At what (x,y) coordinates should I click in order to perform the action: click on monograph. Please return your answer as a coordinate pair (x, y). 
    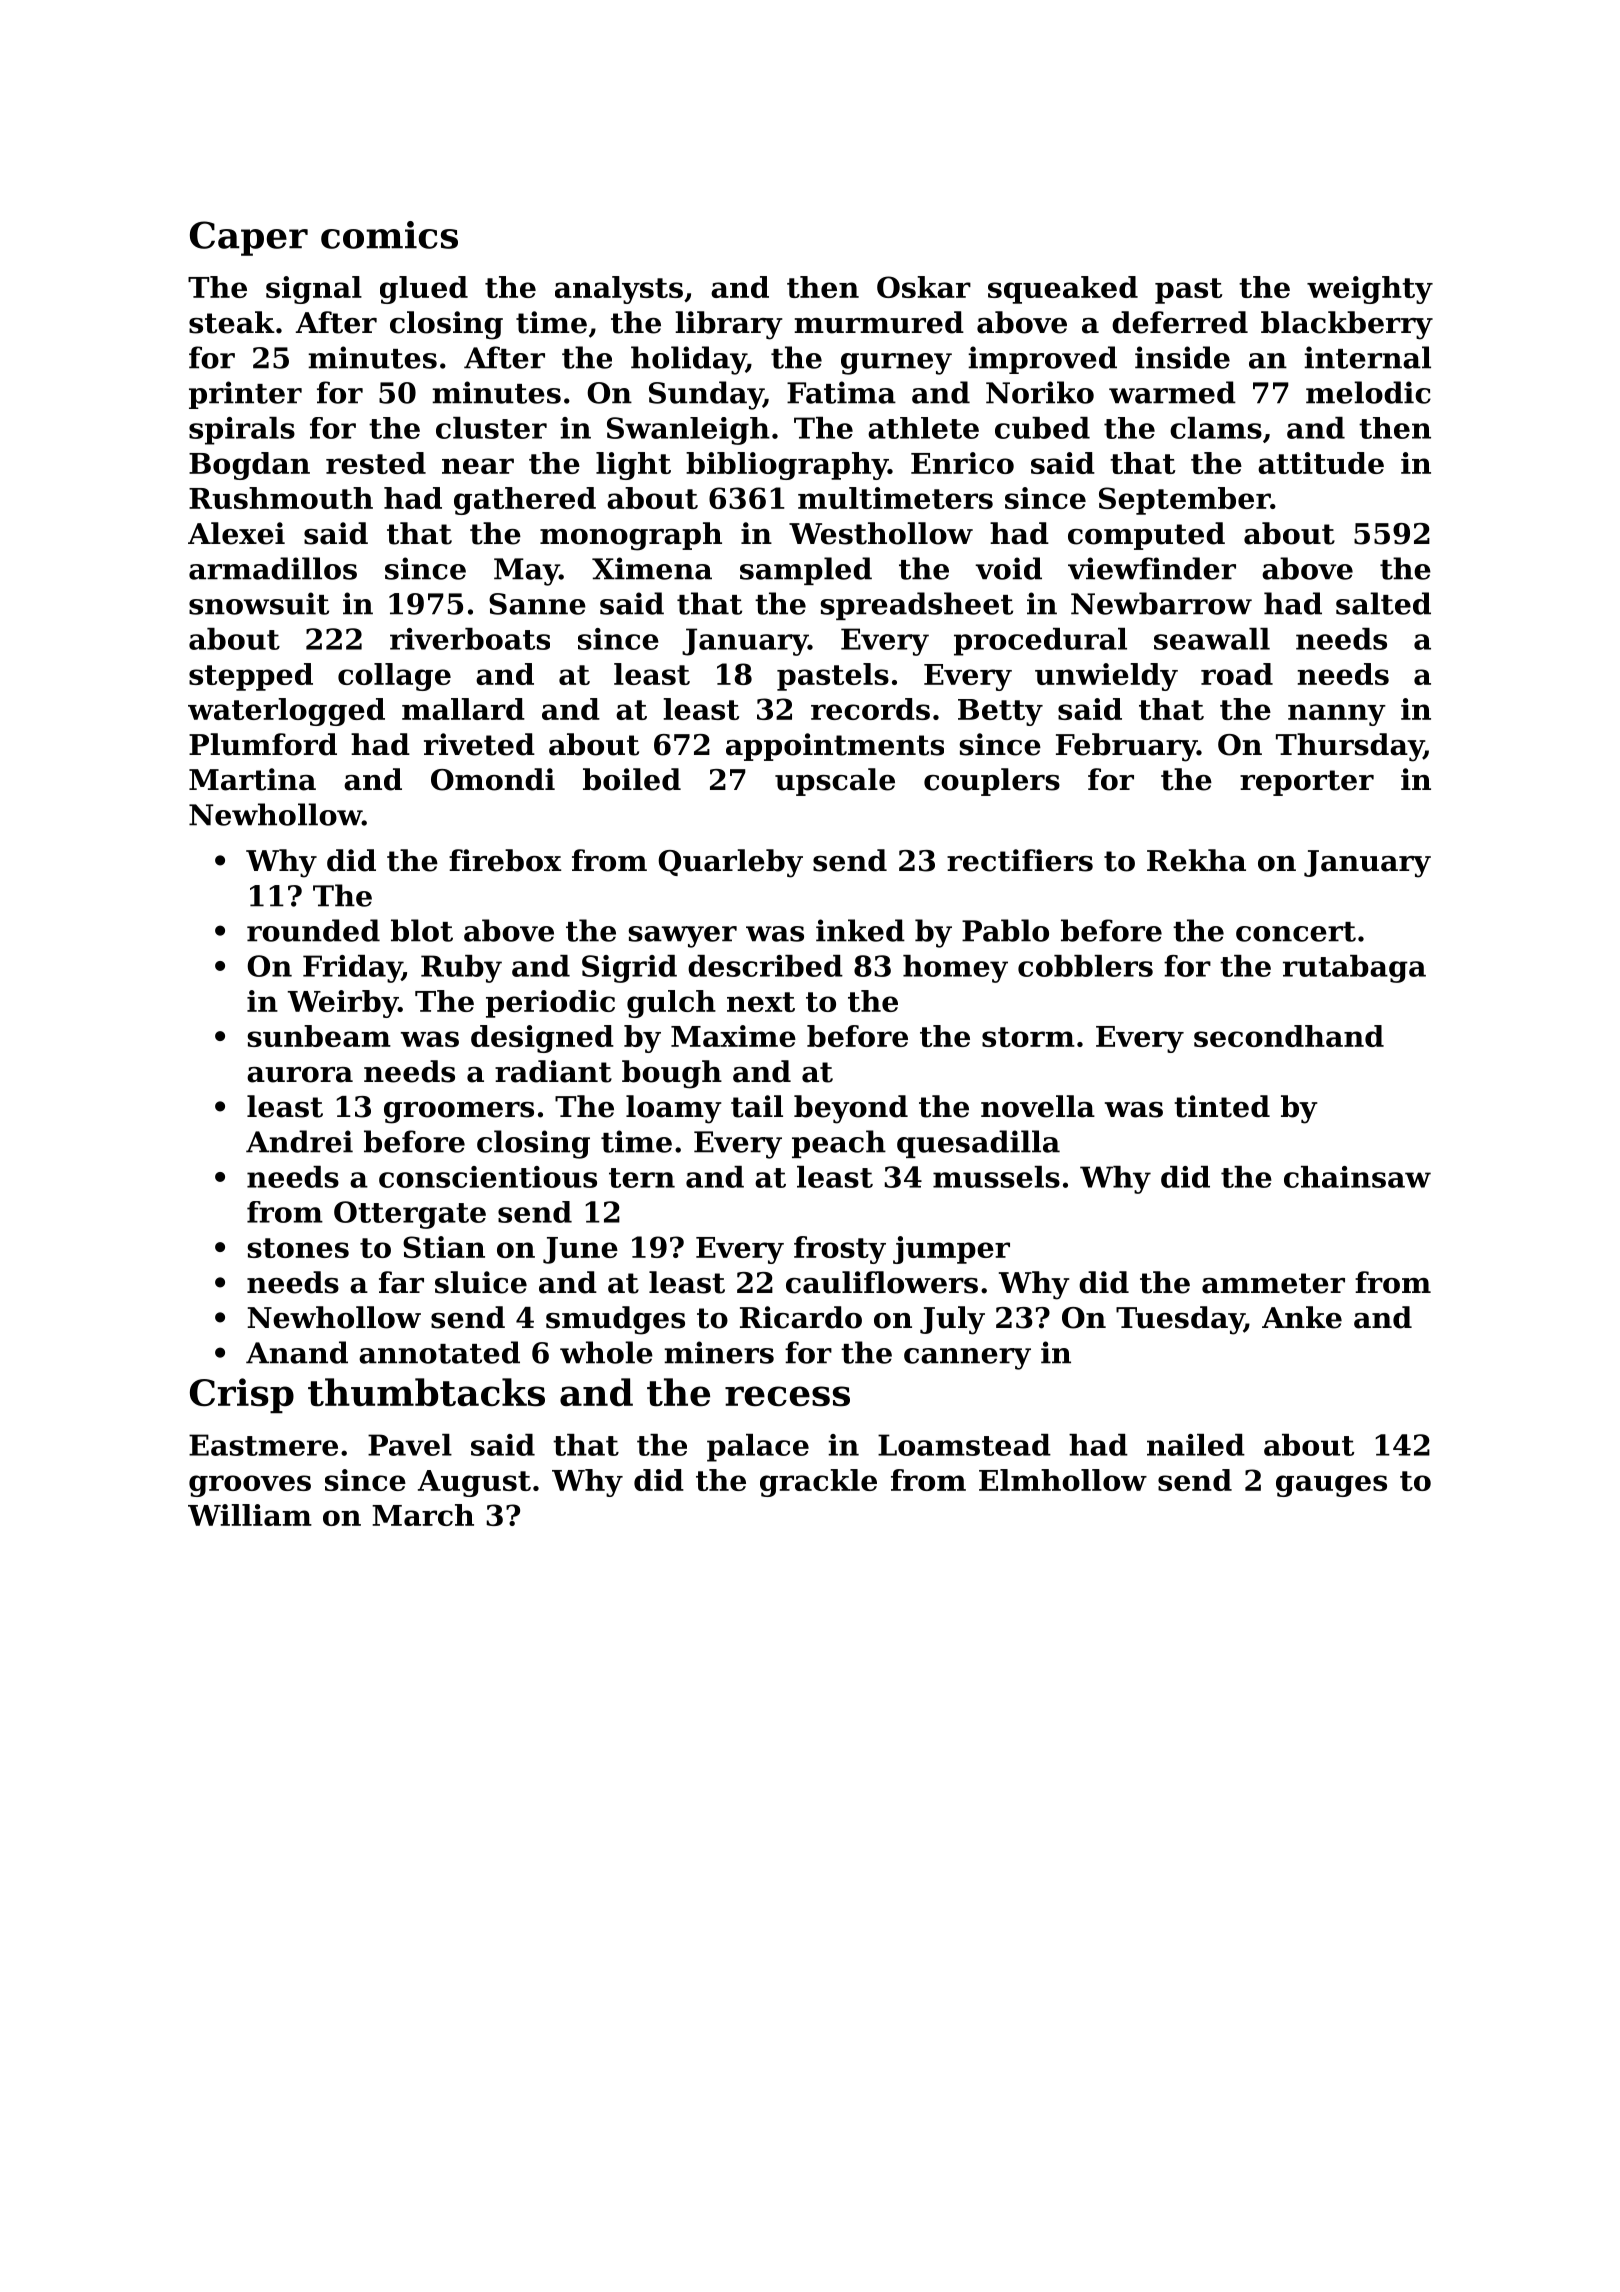
    Looking at the image, I should click on (631, 536).
